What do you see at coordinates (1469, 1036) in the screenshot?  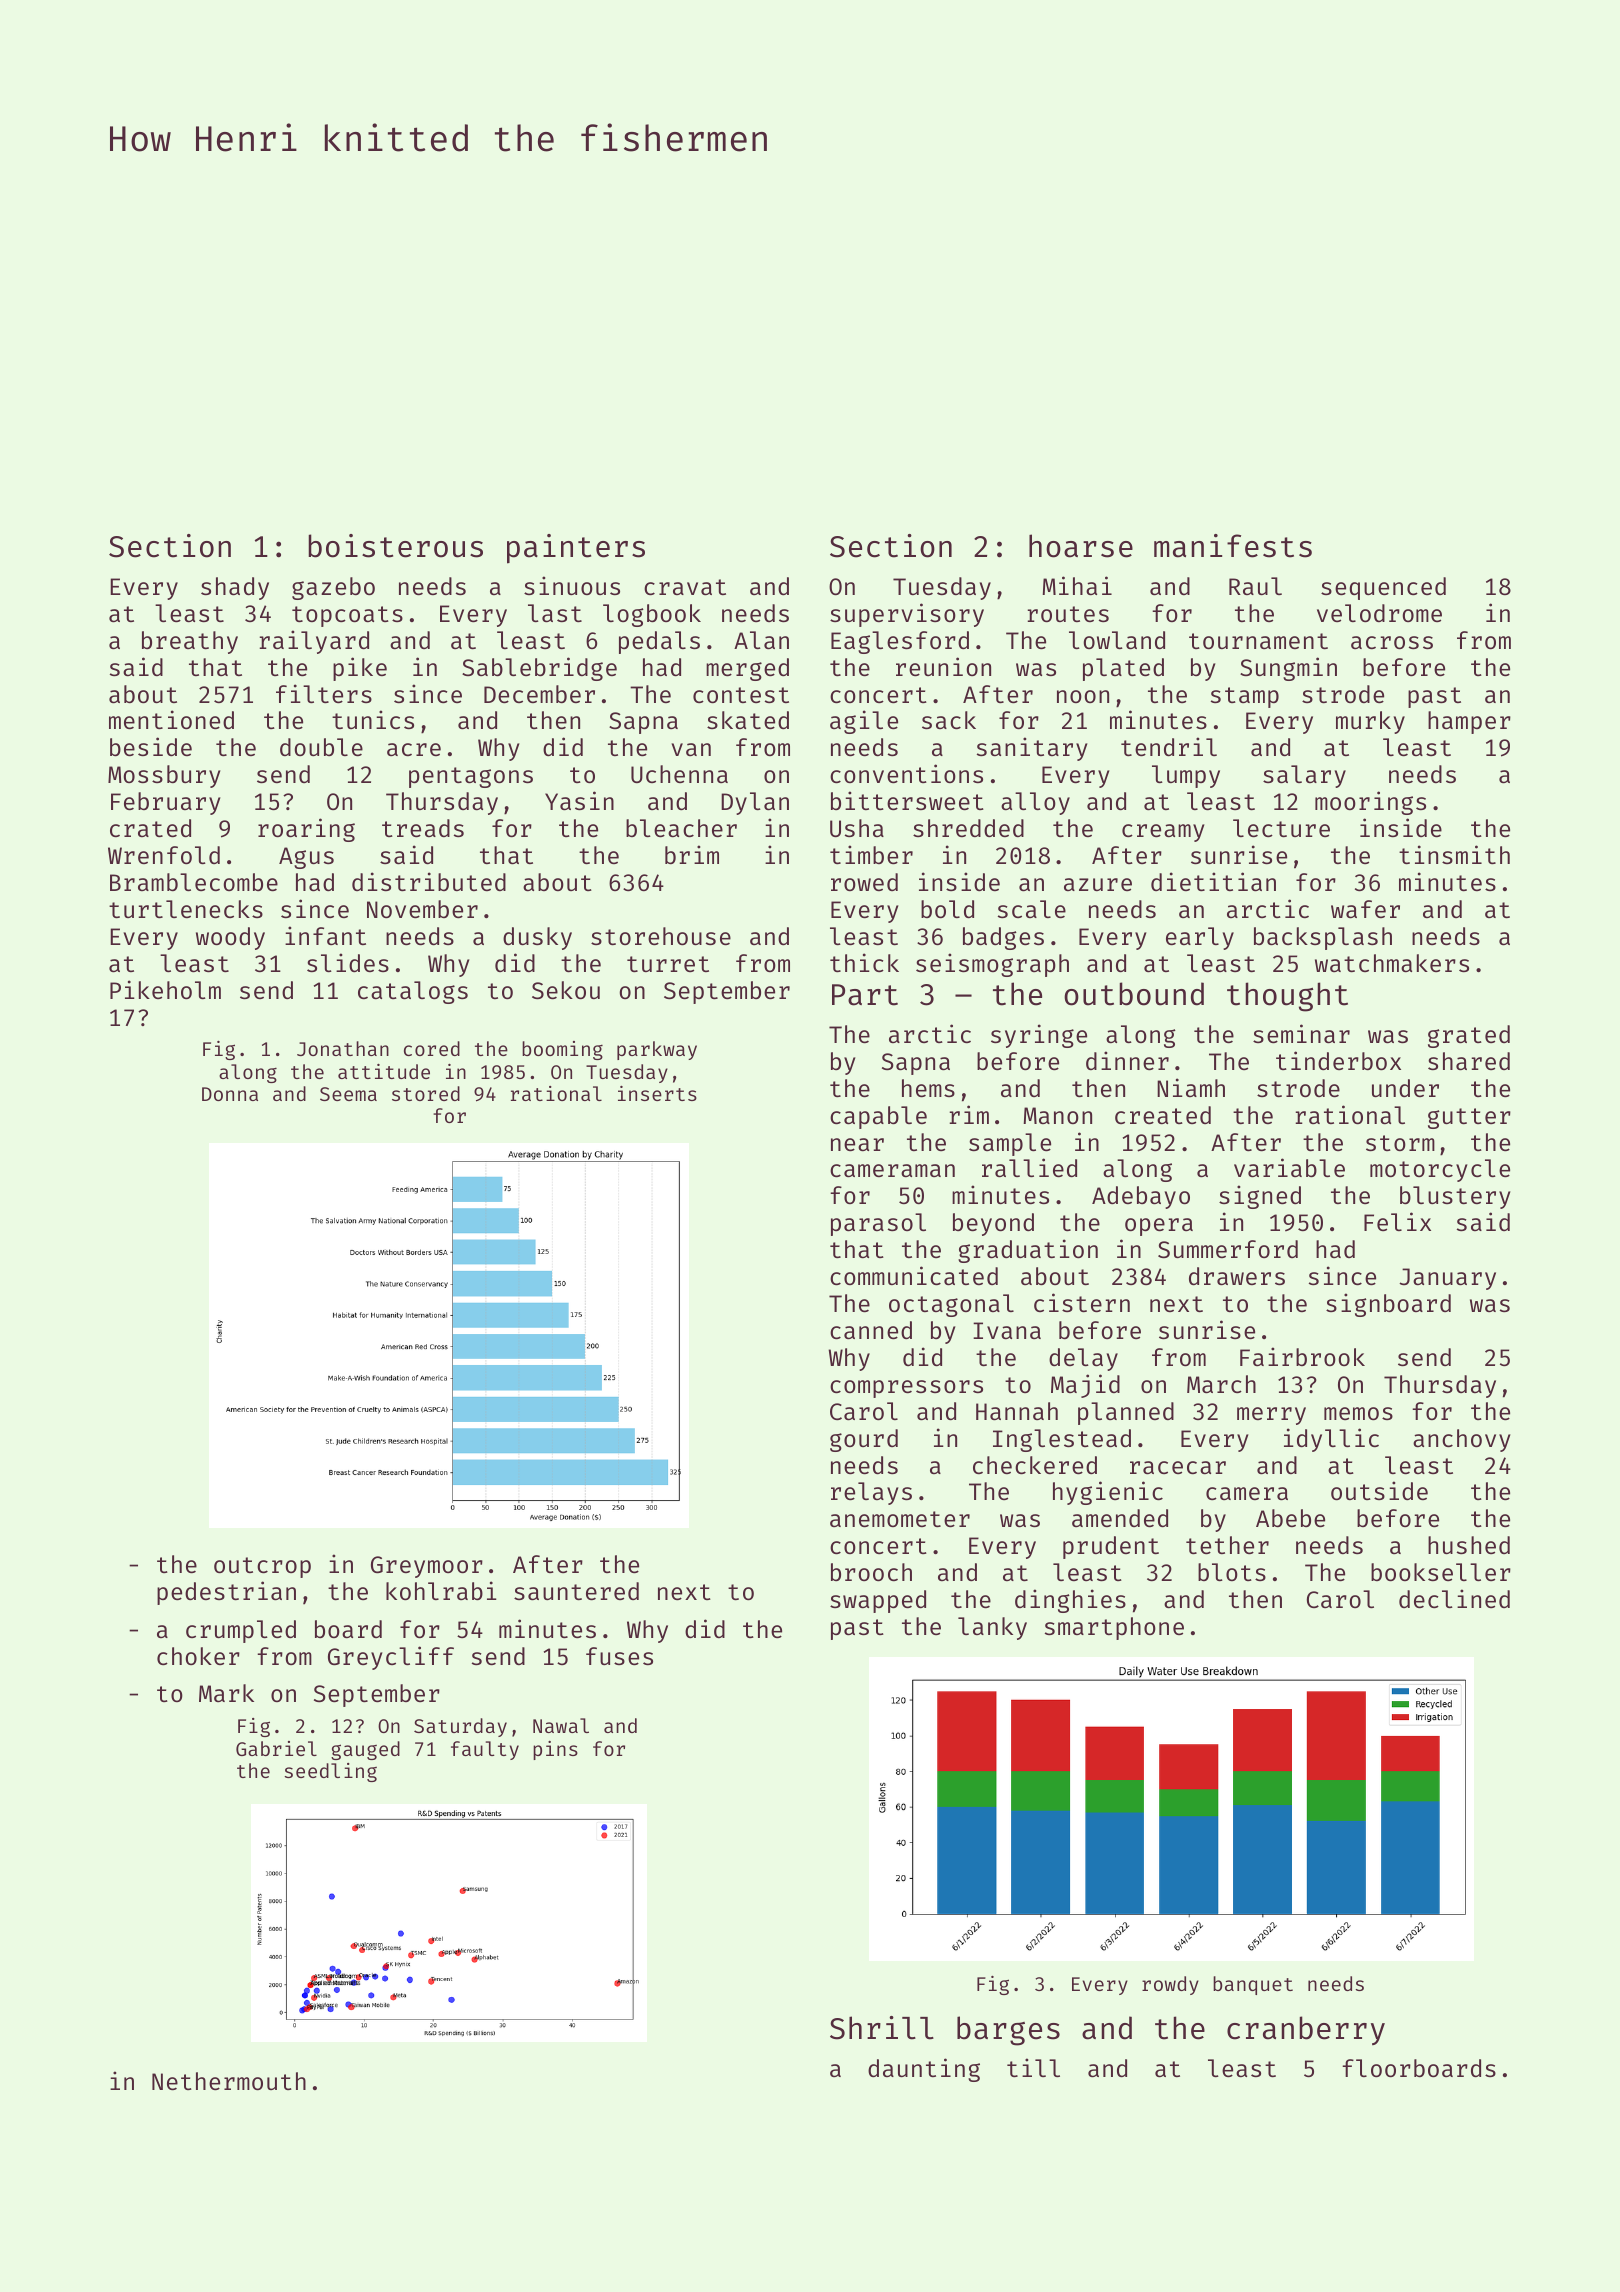 I see `grated` at bounding box center [1469, 1036].
